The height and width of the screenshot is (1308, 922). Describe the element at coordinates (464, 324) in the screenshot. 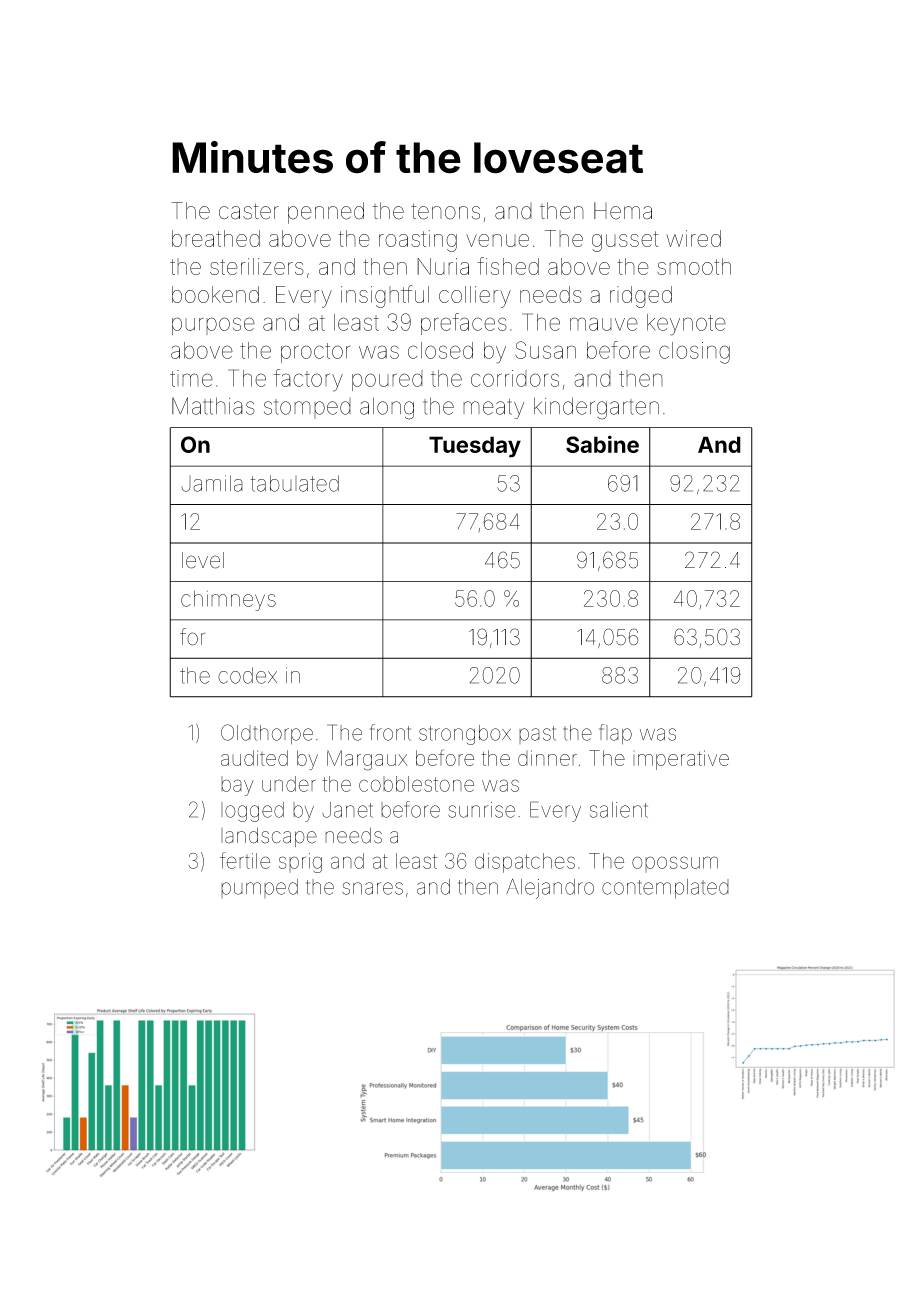

I see `prefaces` at that location.
